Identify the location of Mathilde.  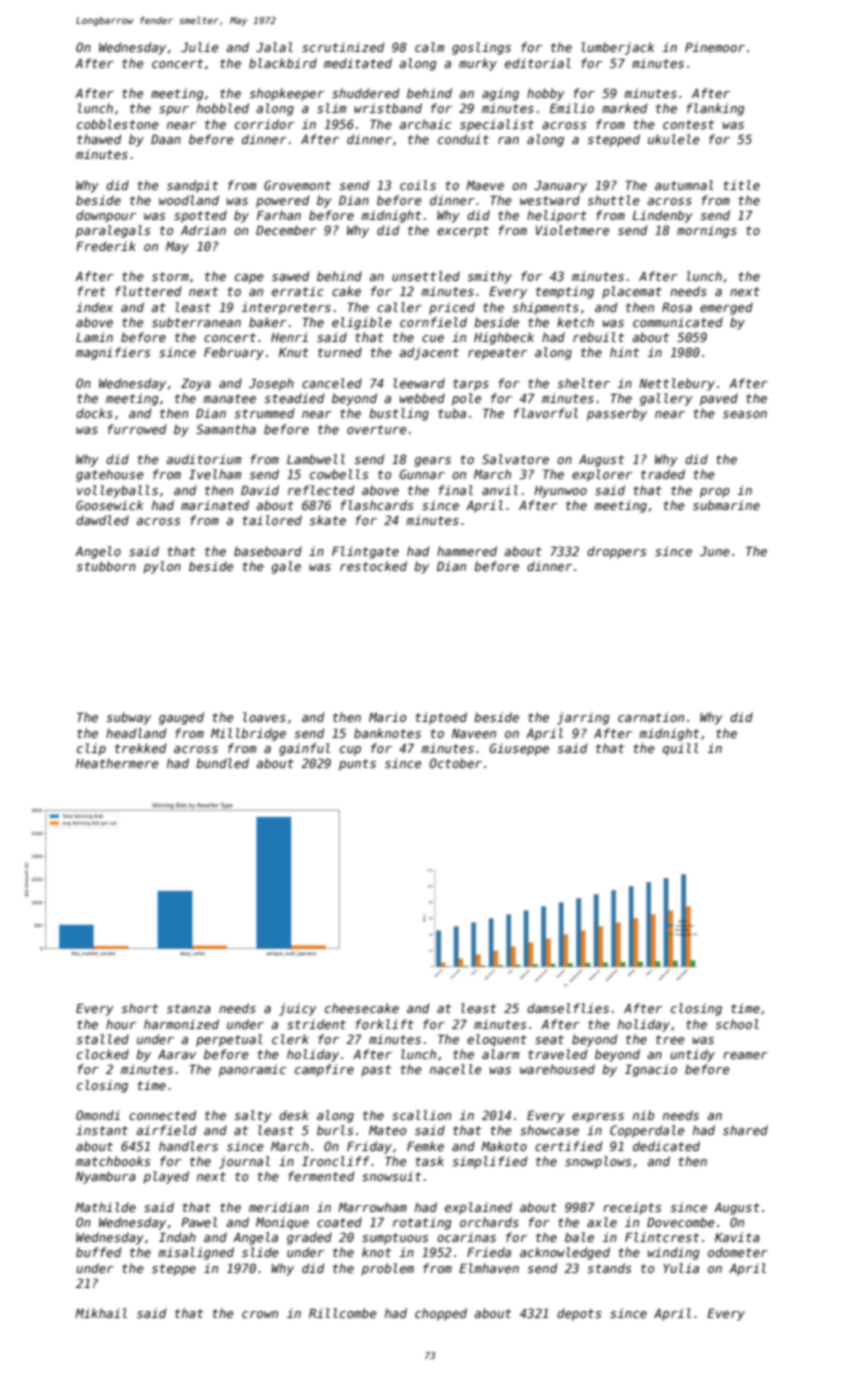
(105, 1207).
